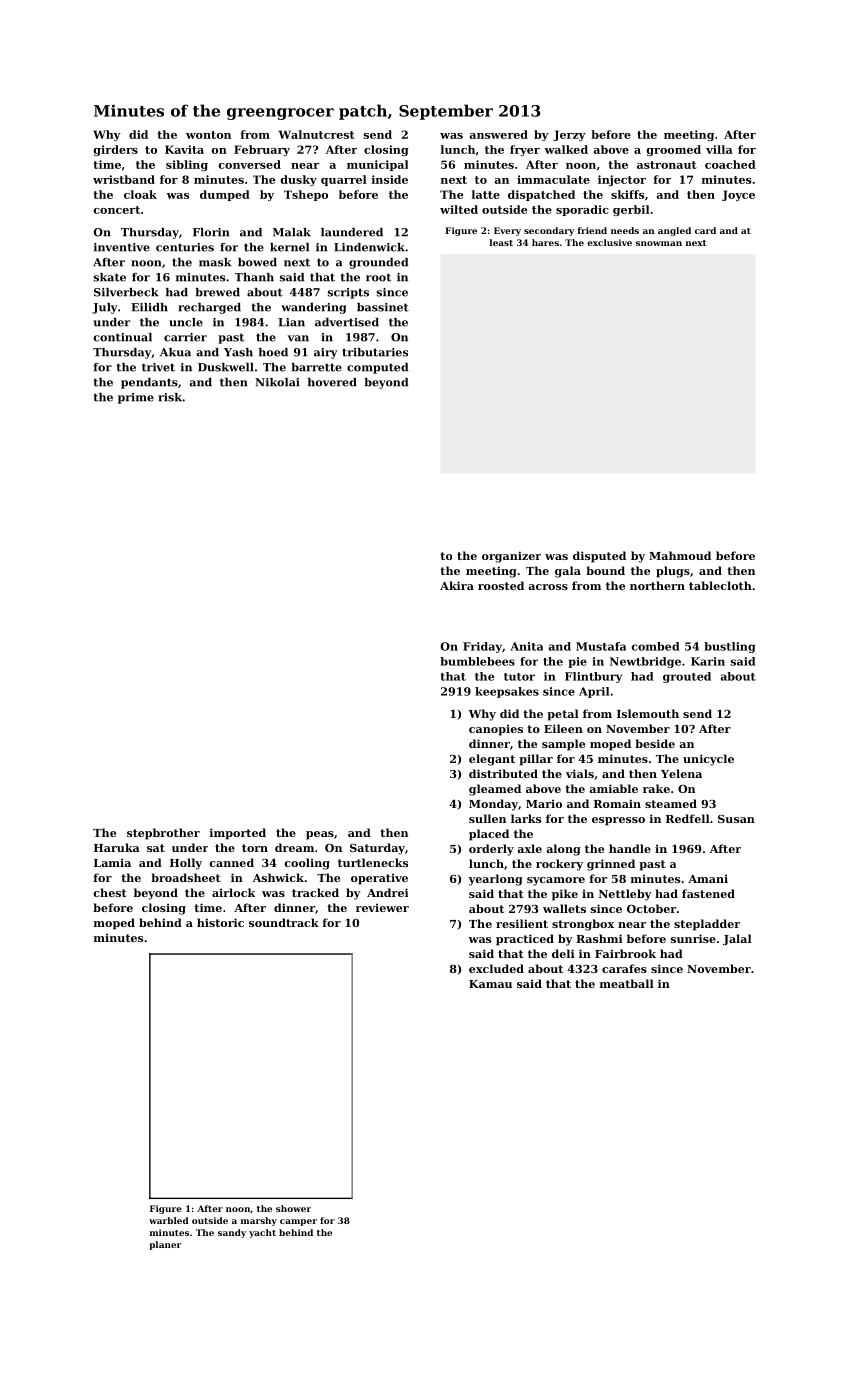 The height and width of the screenshot is (1400, 849). What do you see at coordinates (185, 247) in the screenshot?
I see `centuries` at bounding box center [185, 247].
